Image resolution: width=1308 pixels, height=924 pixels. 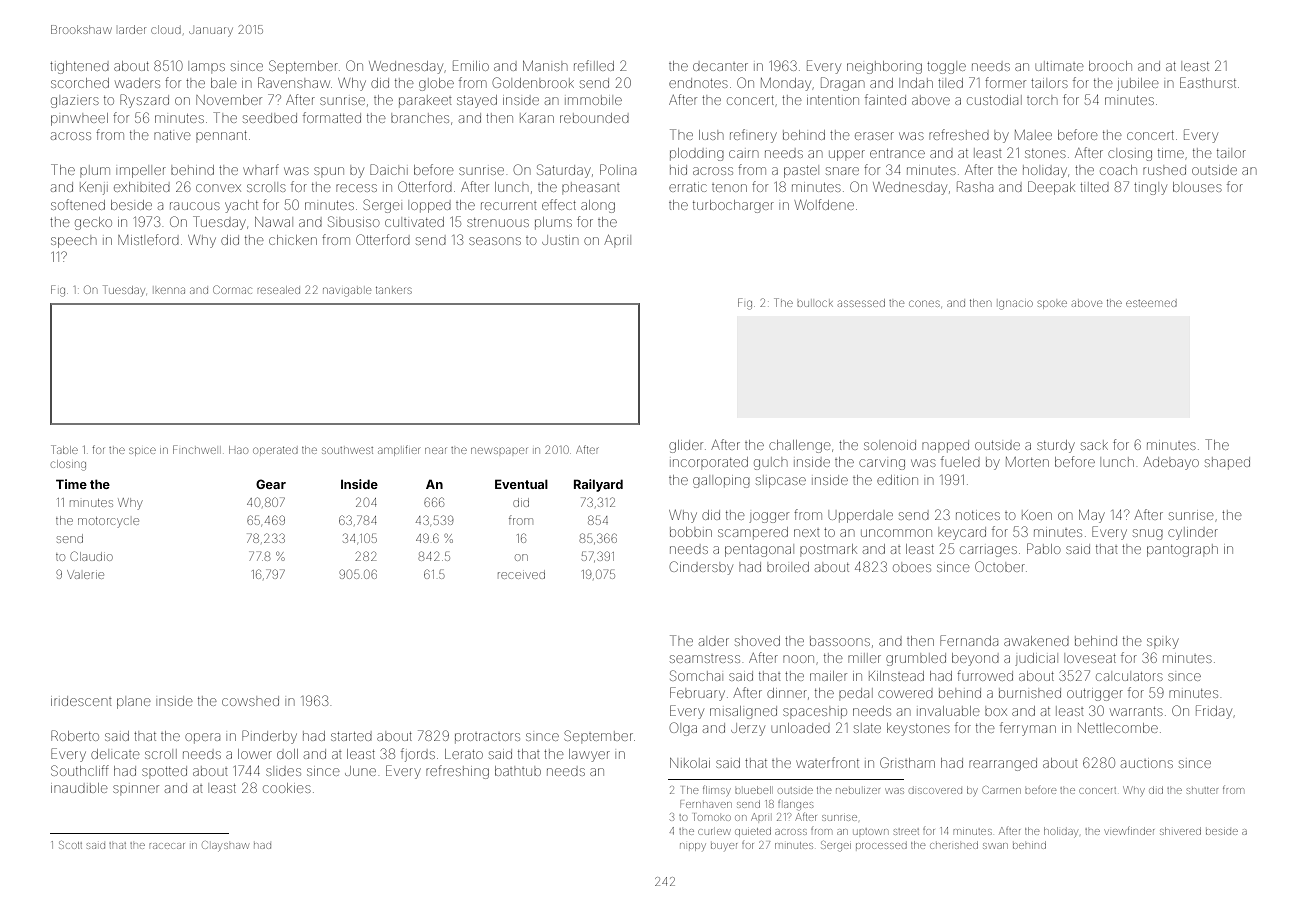 What do you see at coordinates (1110, 66) in the screenshot?
I see `brooch` at bounding box center [1110, 66].
